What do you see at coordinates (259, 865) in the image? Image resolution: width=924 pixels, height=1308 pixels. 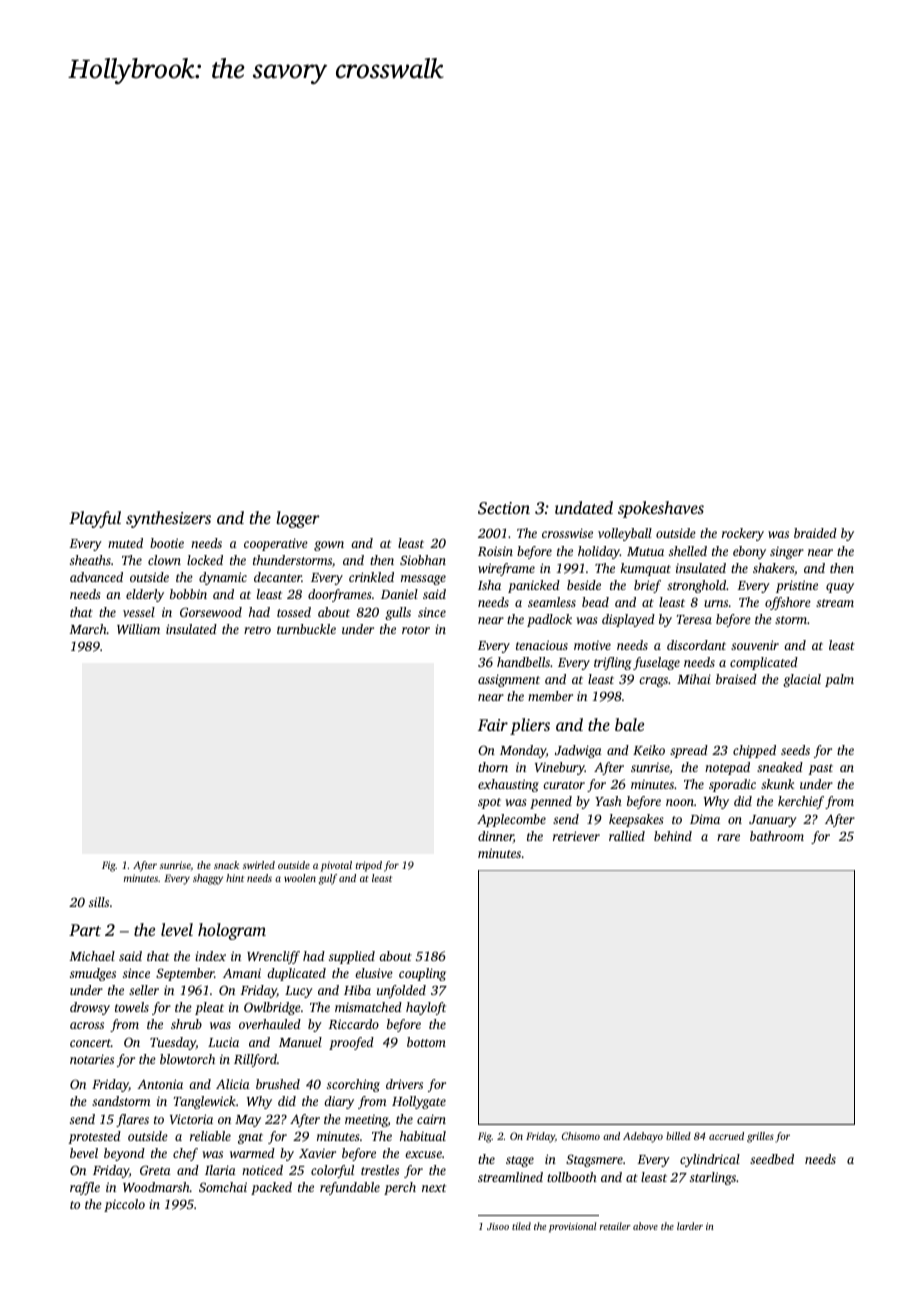 I see `swirled` at bounding box center [259, 865].
